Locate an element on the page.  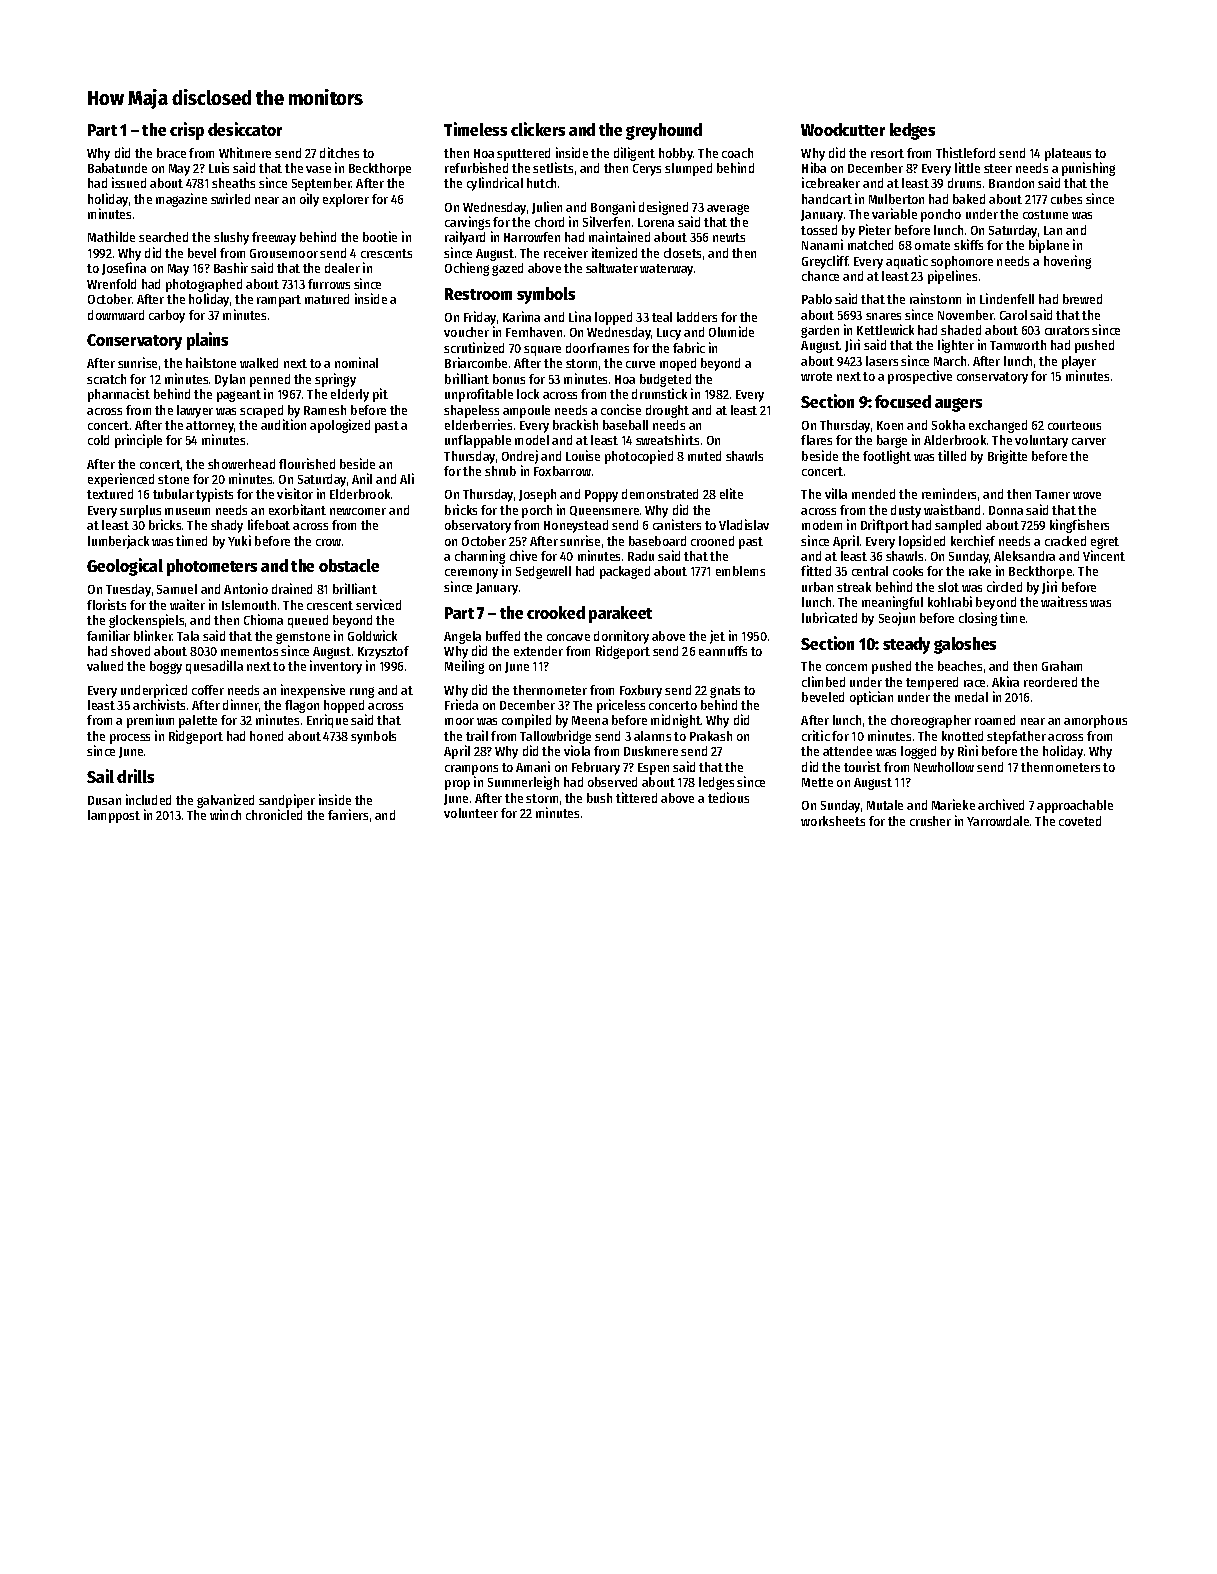
principle is located at coordinates (138, 441).
